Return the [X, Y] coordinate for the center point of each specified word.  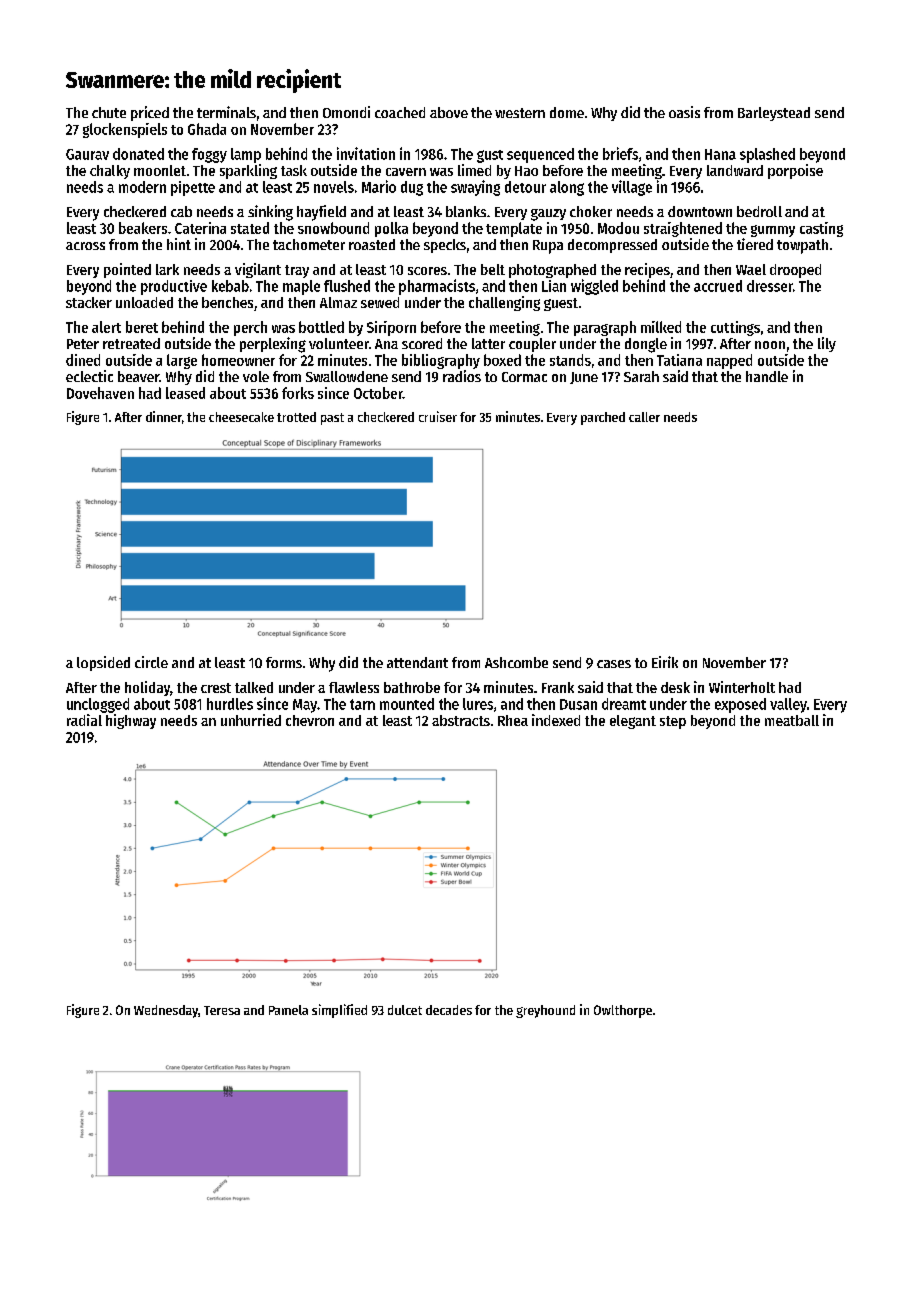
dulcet [405, 1010]
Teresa [222, 1010]
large [182, 361]
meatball [792, 720]
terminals [226, 112]
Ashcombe [516, 662]
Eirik [665, 662]
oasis [684, 112]
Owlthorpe [623, 1011]
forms [284, 662]
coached [400, 112]
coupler [532, 345]
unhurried [251, 720]
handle [767, 376]
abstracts [461, 720]
